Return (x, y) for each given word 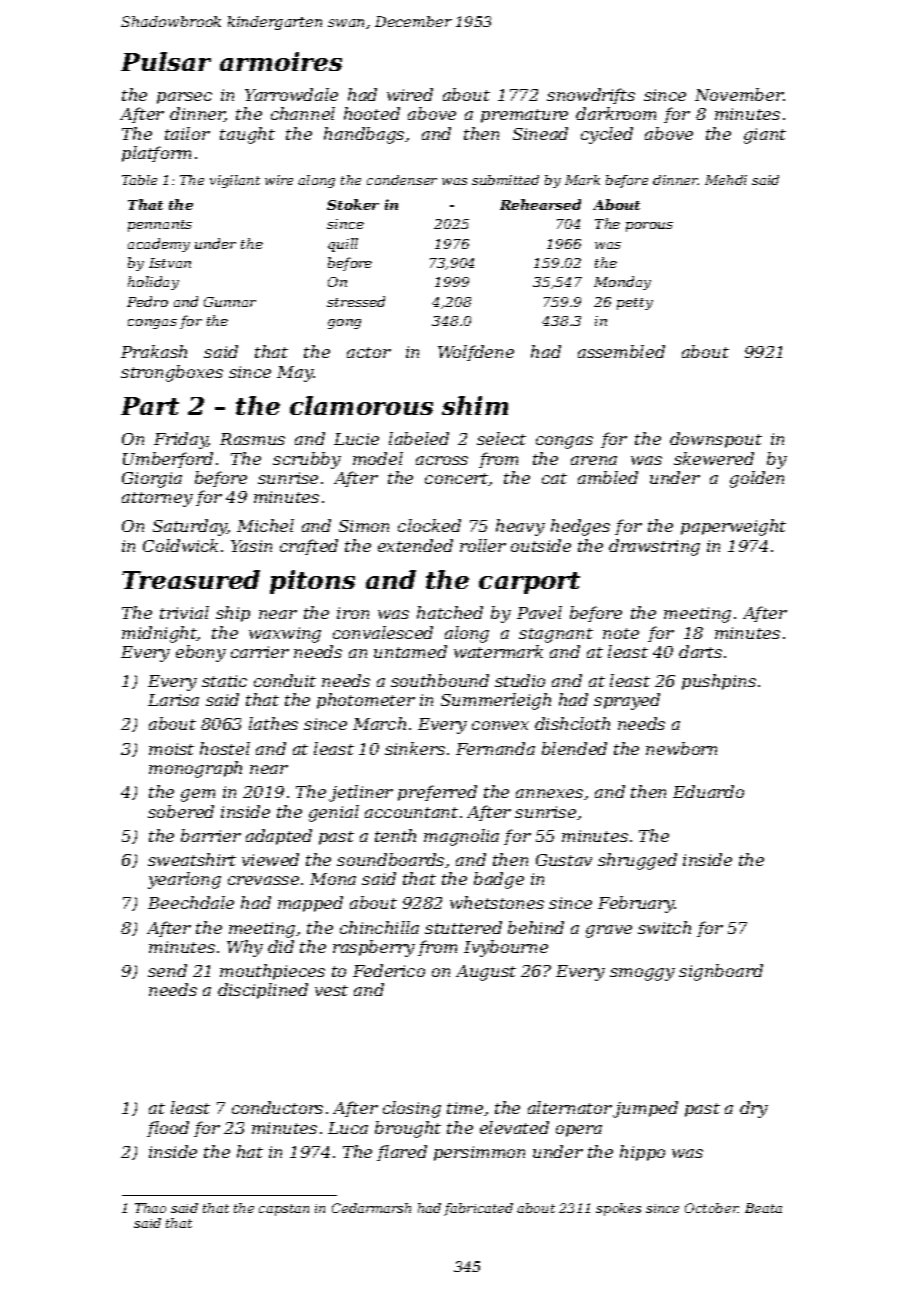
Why (245, 948)
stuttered (463, 927)
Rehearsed (540, 204)
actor (369, 352)
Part (150, 406)
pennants (160, 226)
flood (168, 1129)
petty (635, 304)
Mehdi (726, 180)
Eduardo (708, 791)
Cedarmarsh (371, 1208)
